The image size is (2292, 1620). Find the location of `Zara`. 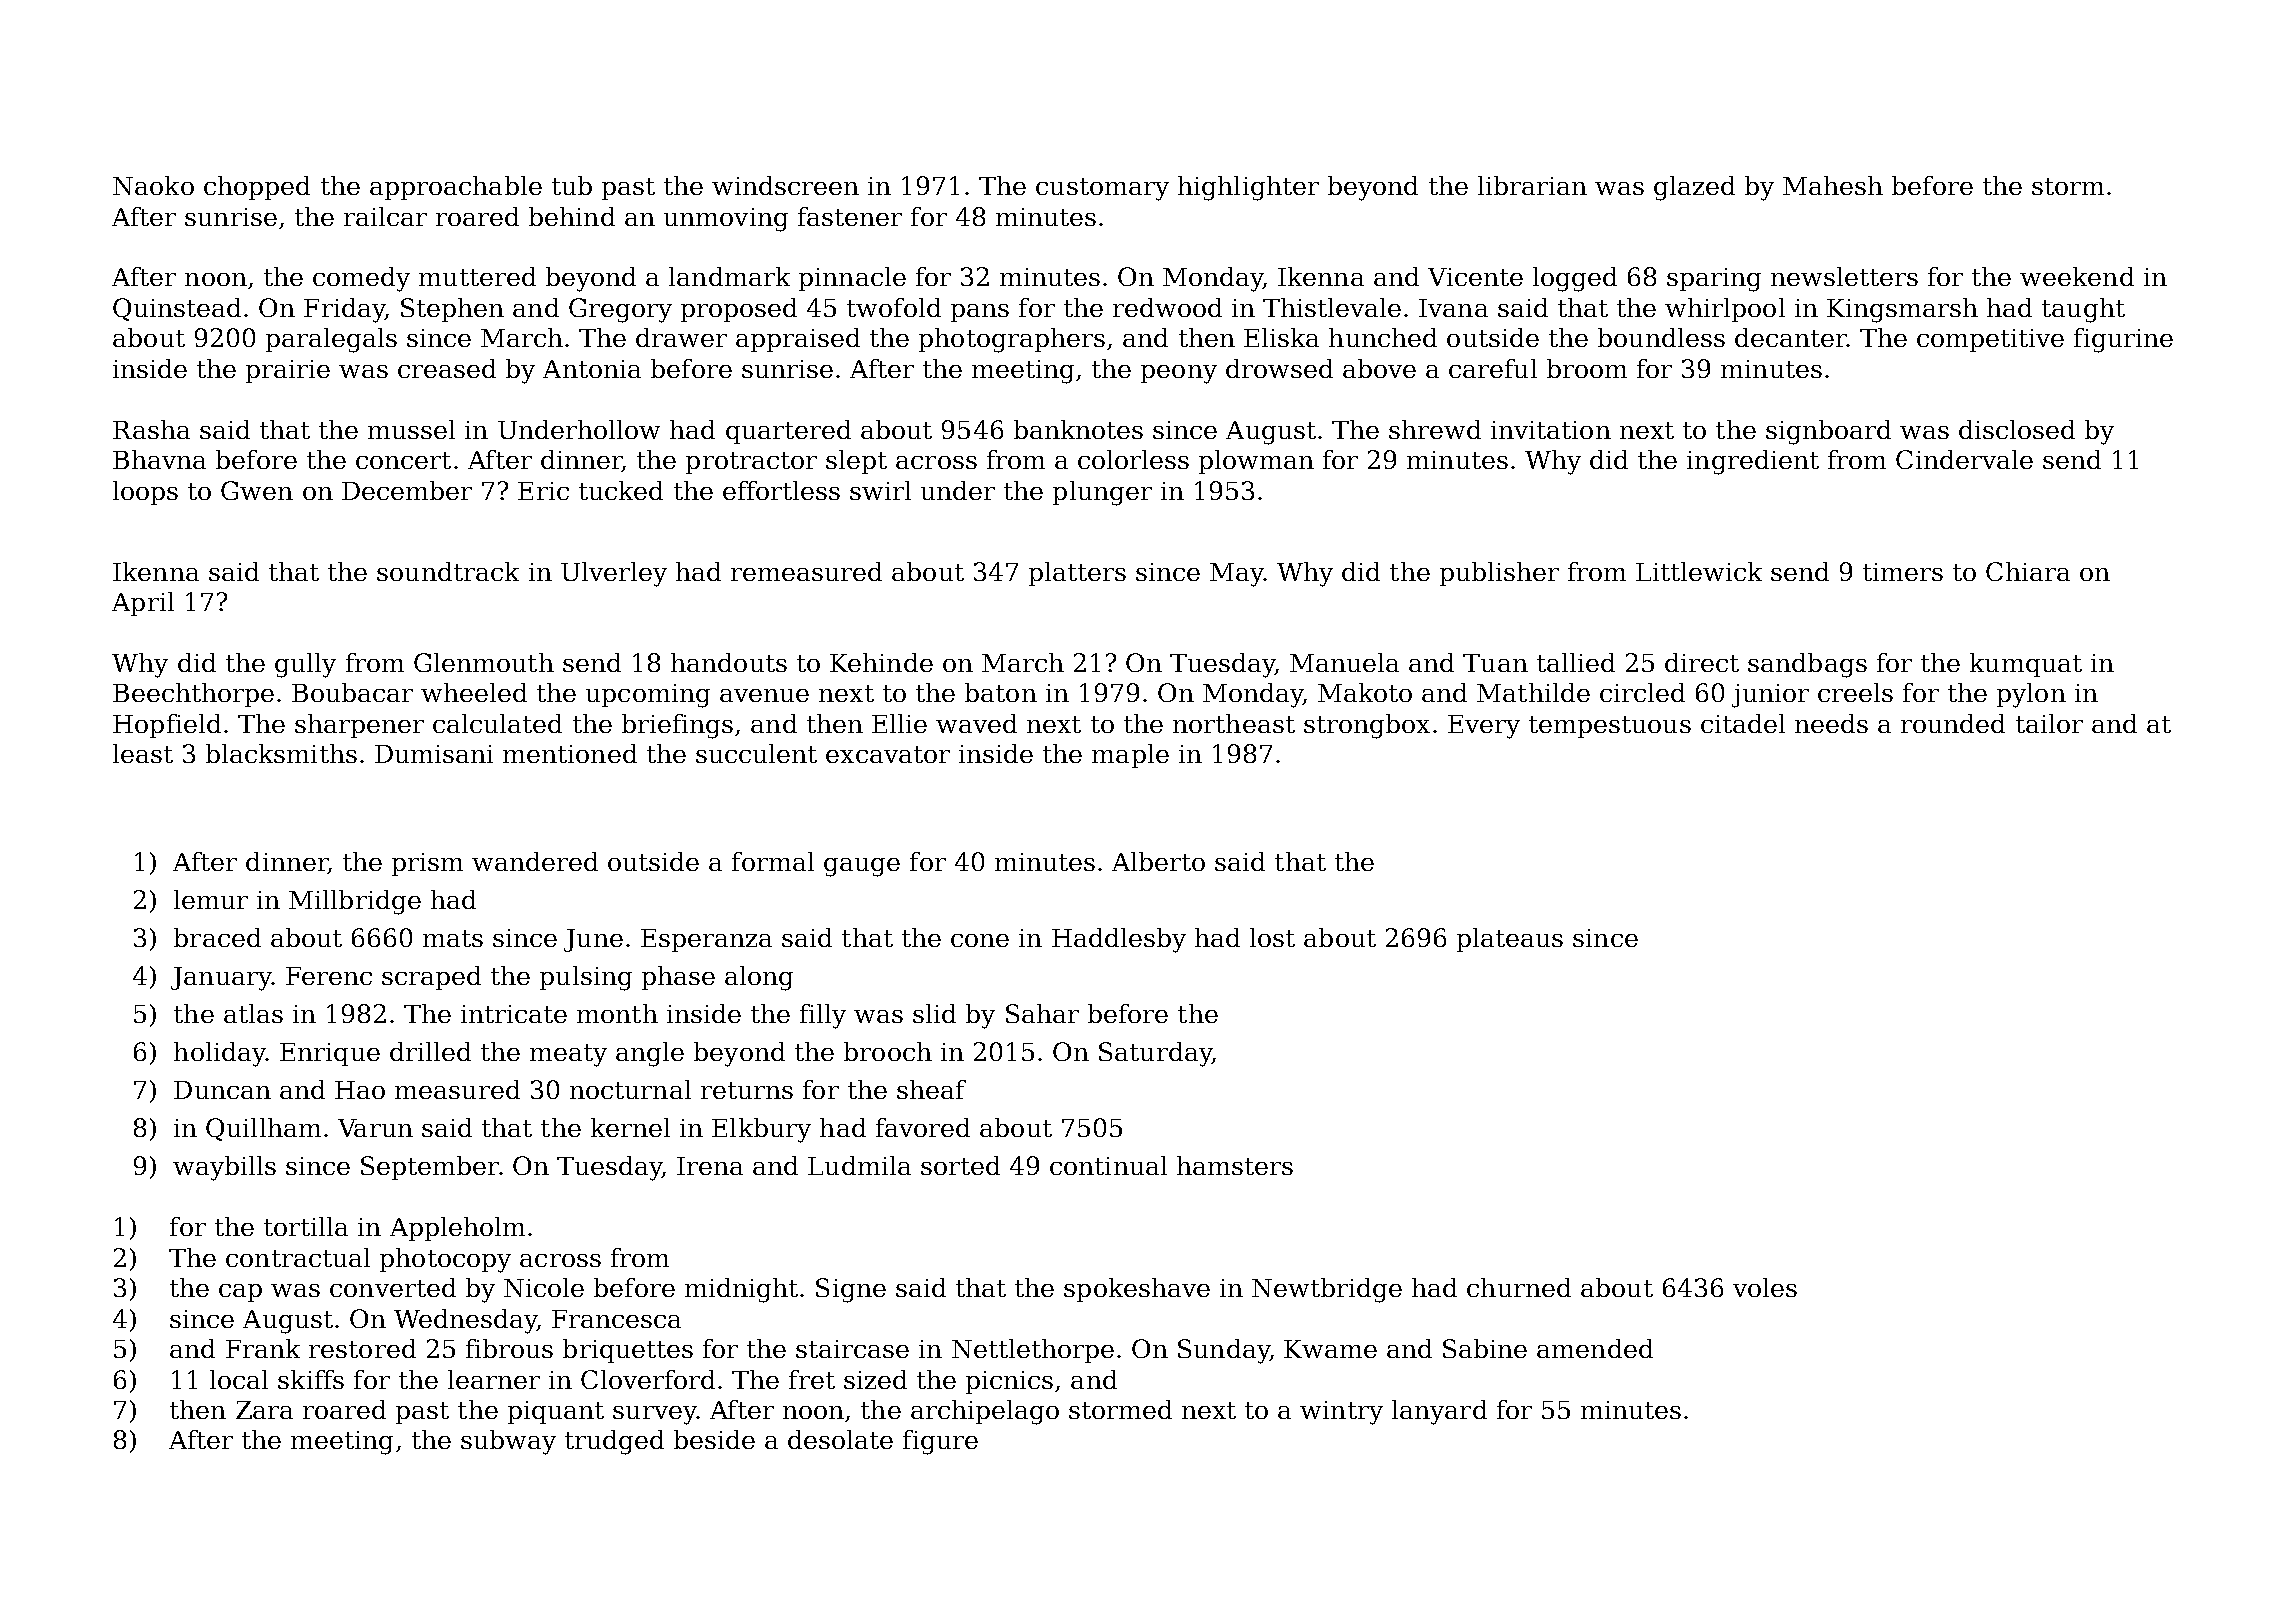

Zara is located at coordinates (264, 1410).
